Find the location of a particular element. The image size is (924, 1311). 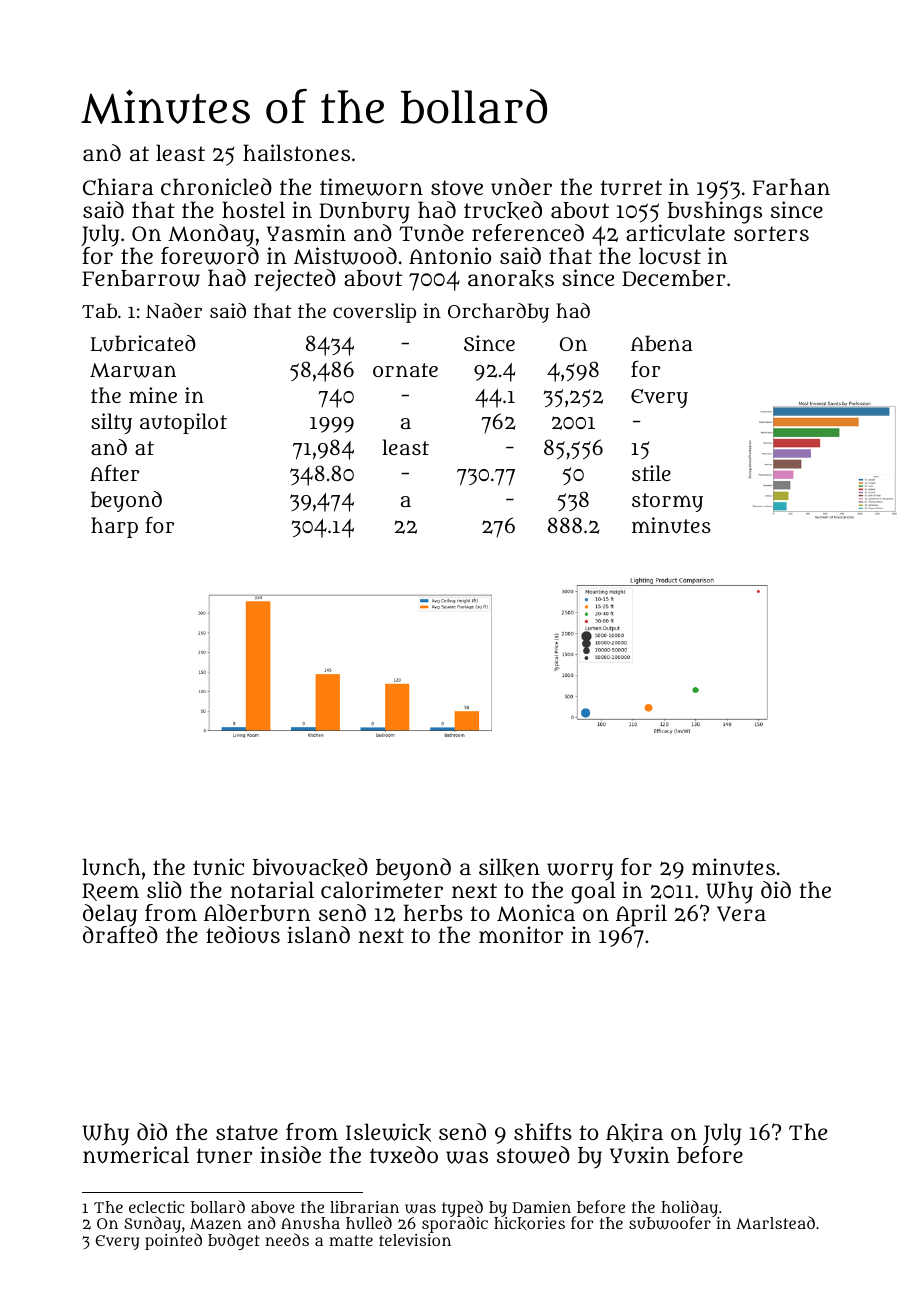

turret is located at coordinates (631, 187).
